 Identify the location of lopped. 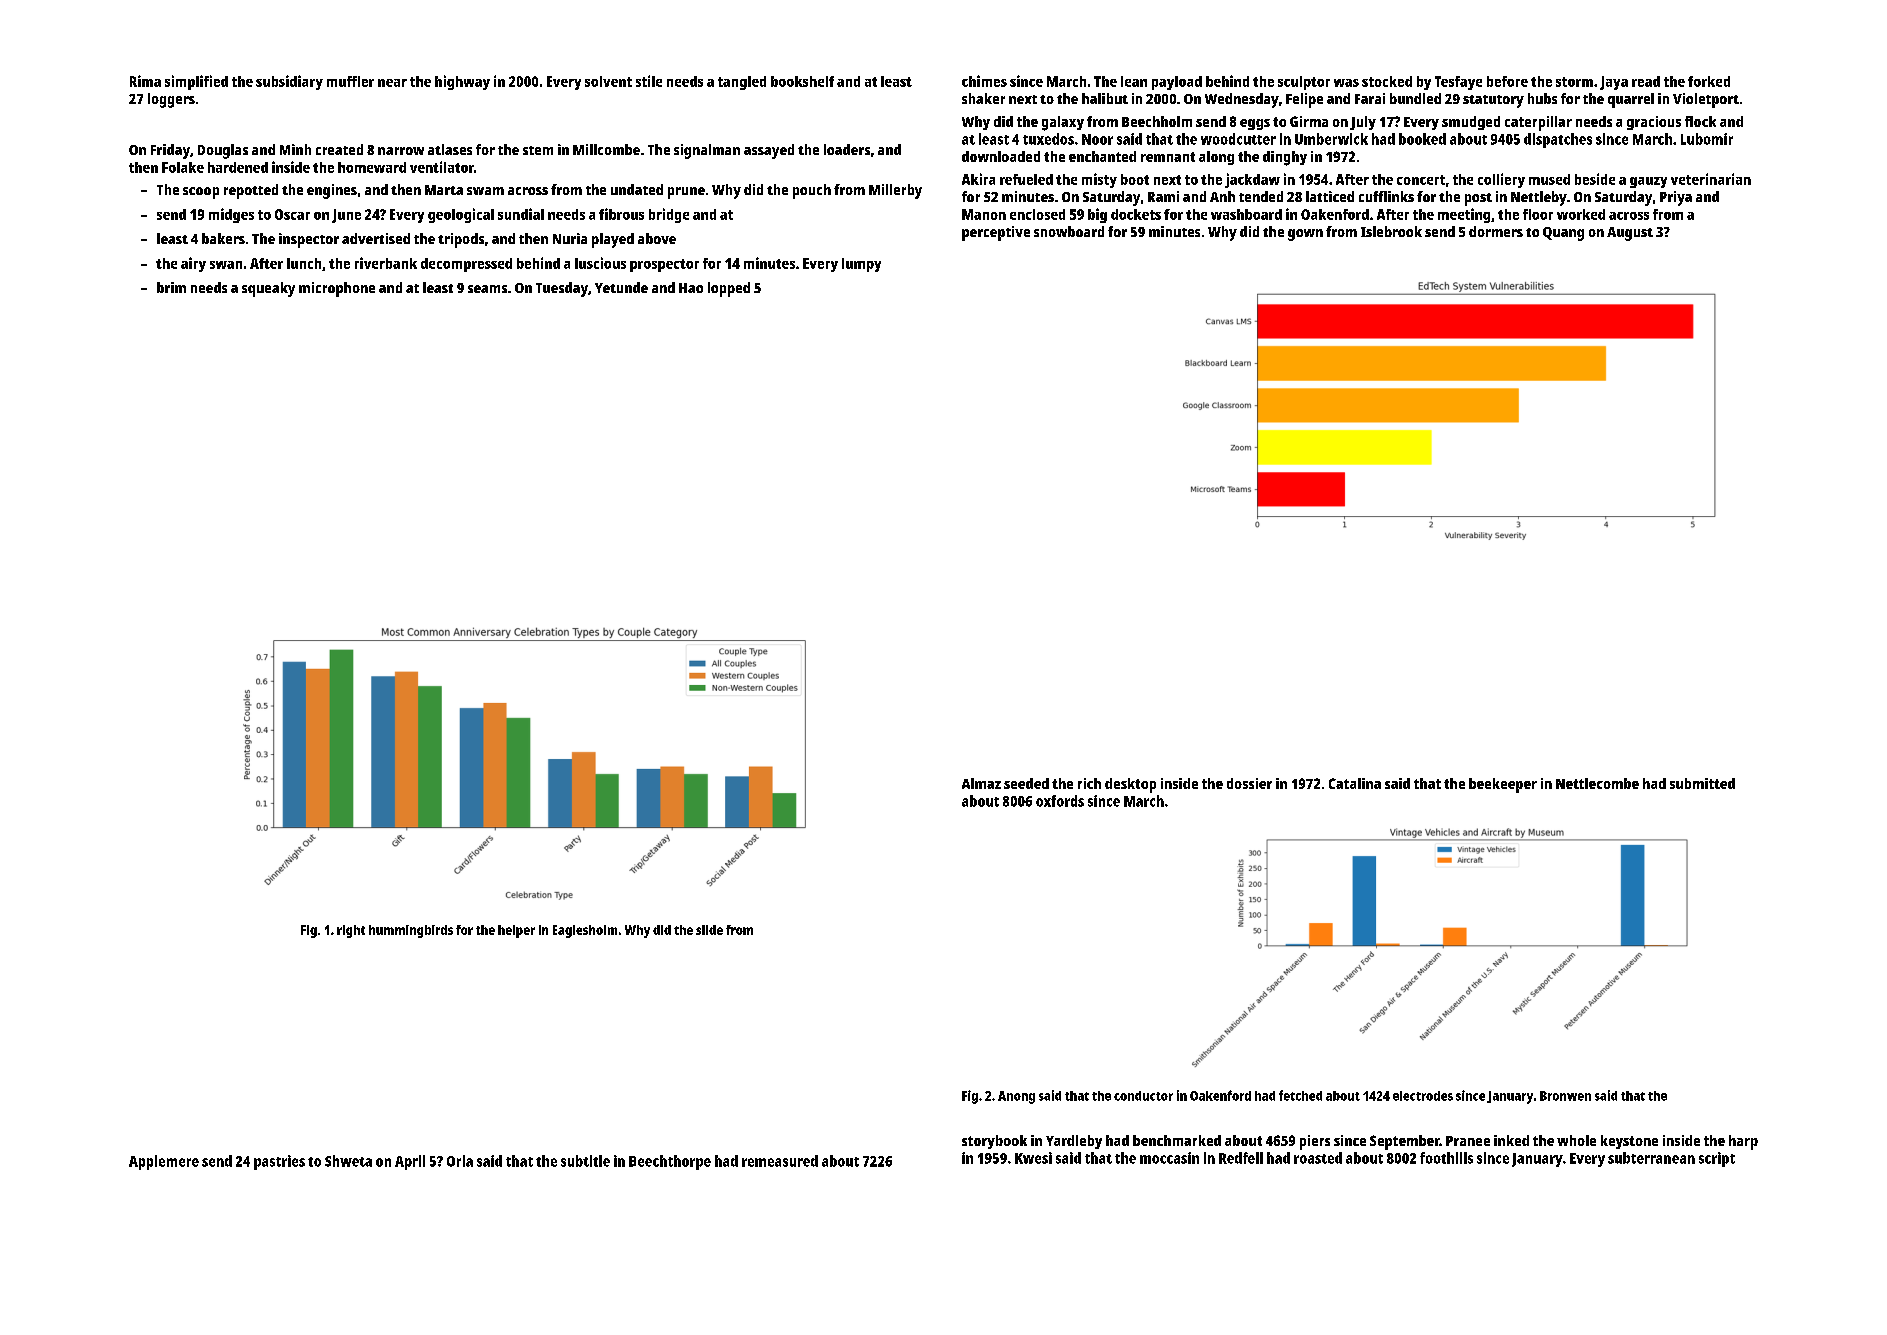
(729, 289).
